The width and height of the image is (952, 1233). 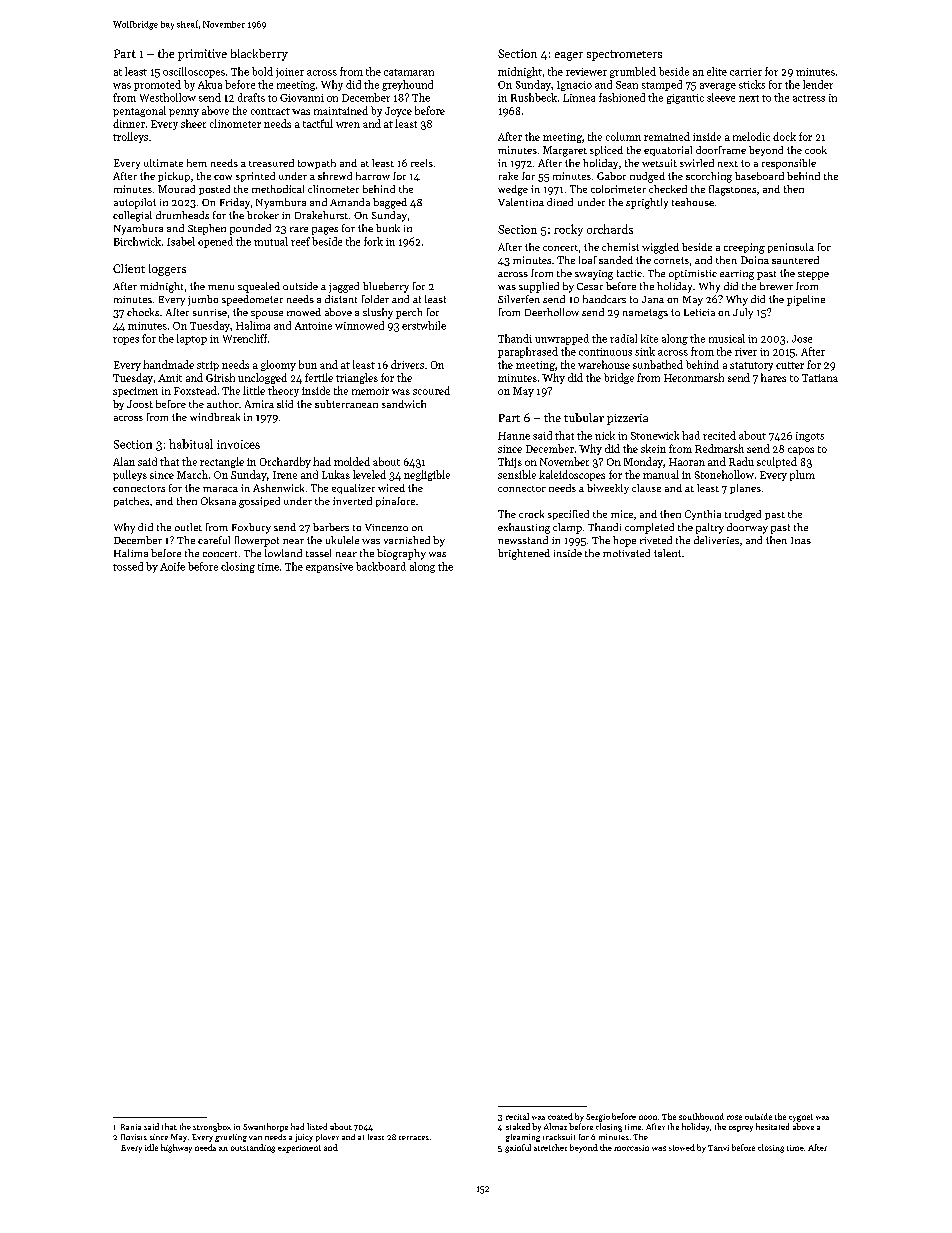 What do you see at coordinates (381, 566) in the image?
I see `backboard` at bounding box center [381, 566].
